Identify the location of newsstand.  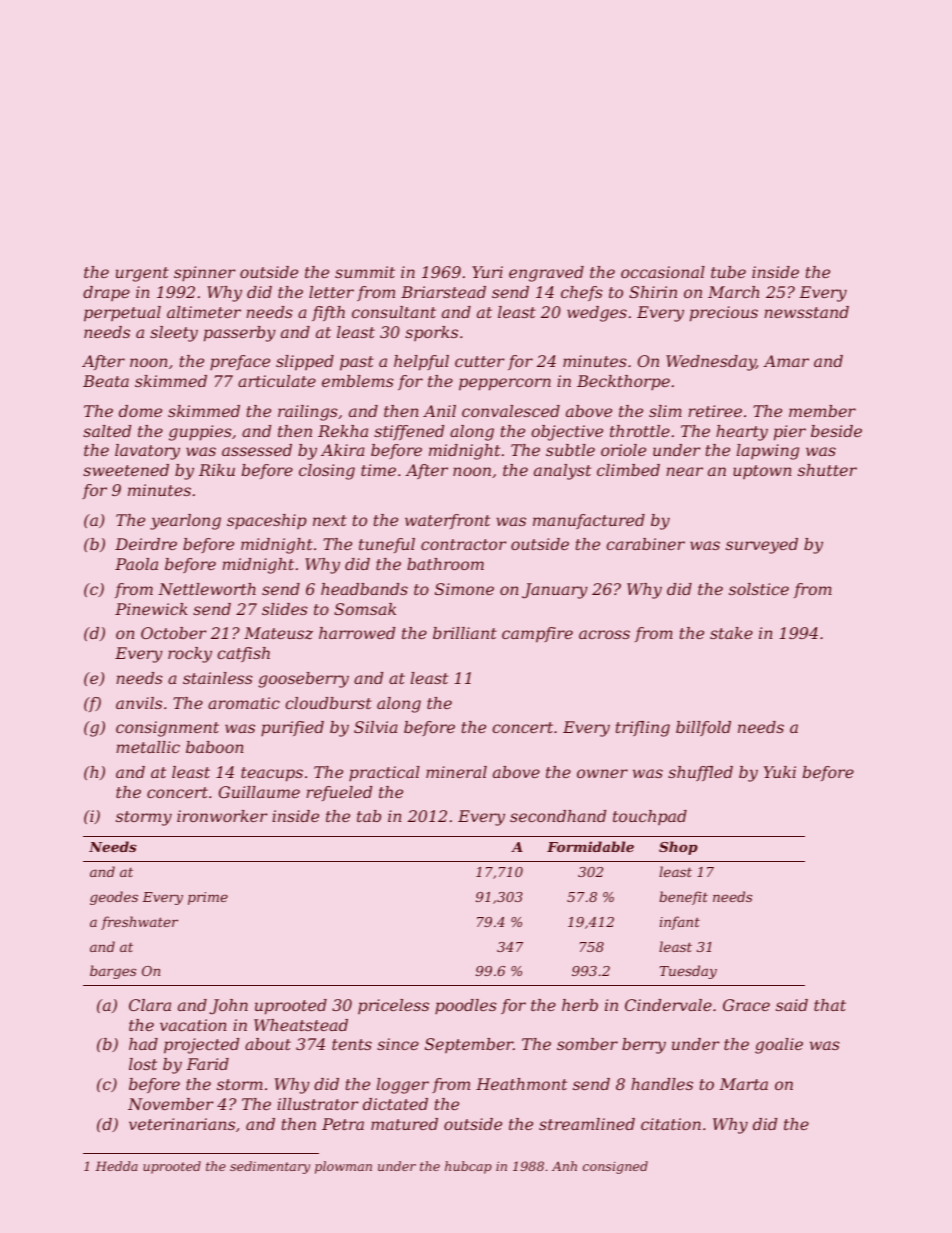
(806, 312).
